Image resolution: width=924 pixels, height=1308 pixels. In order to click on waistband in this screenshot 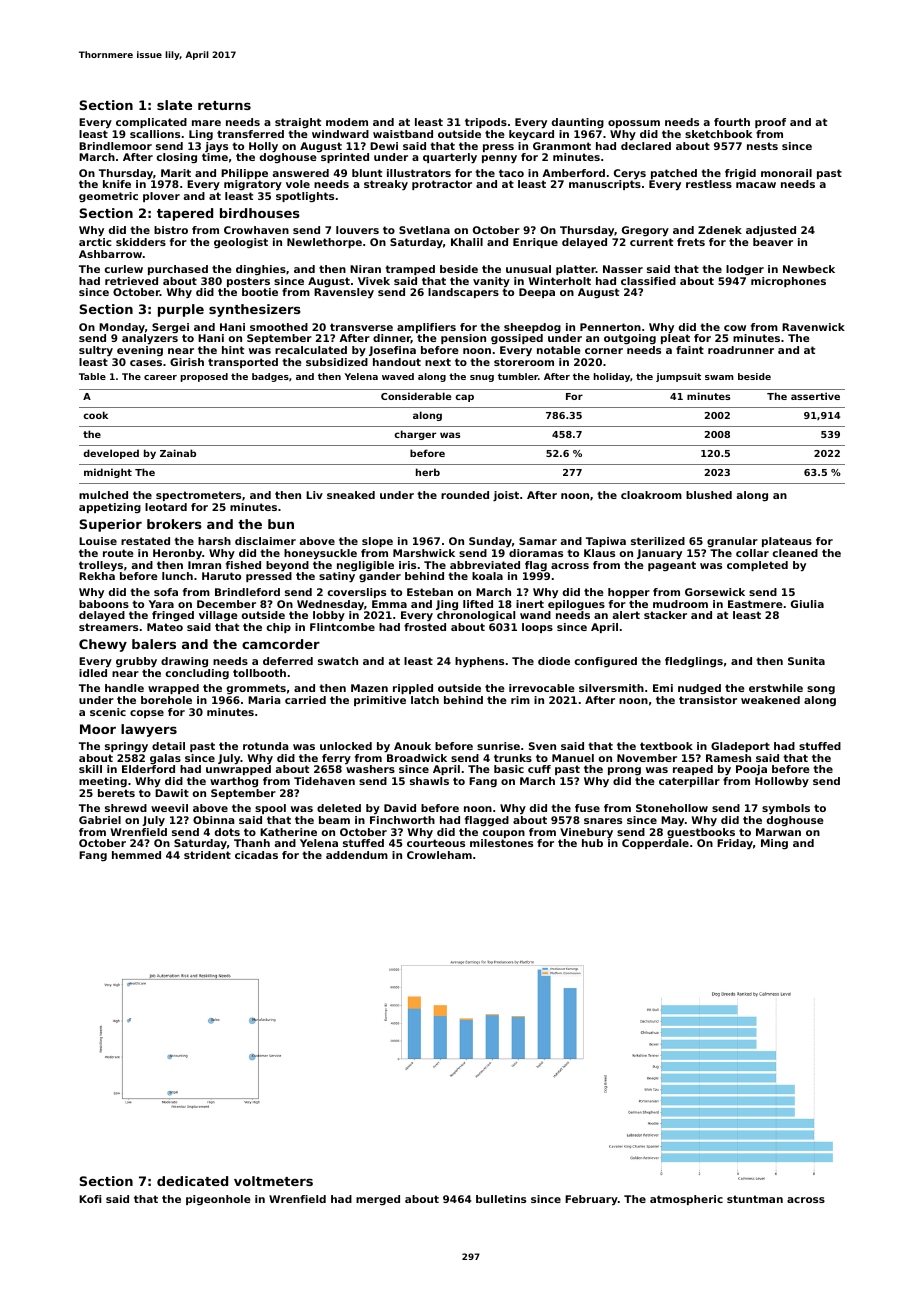, I will do `click(403, 134)`.
